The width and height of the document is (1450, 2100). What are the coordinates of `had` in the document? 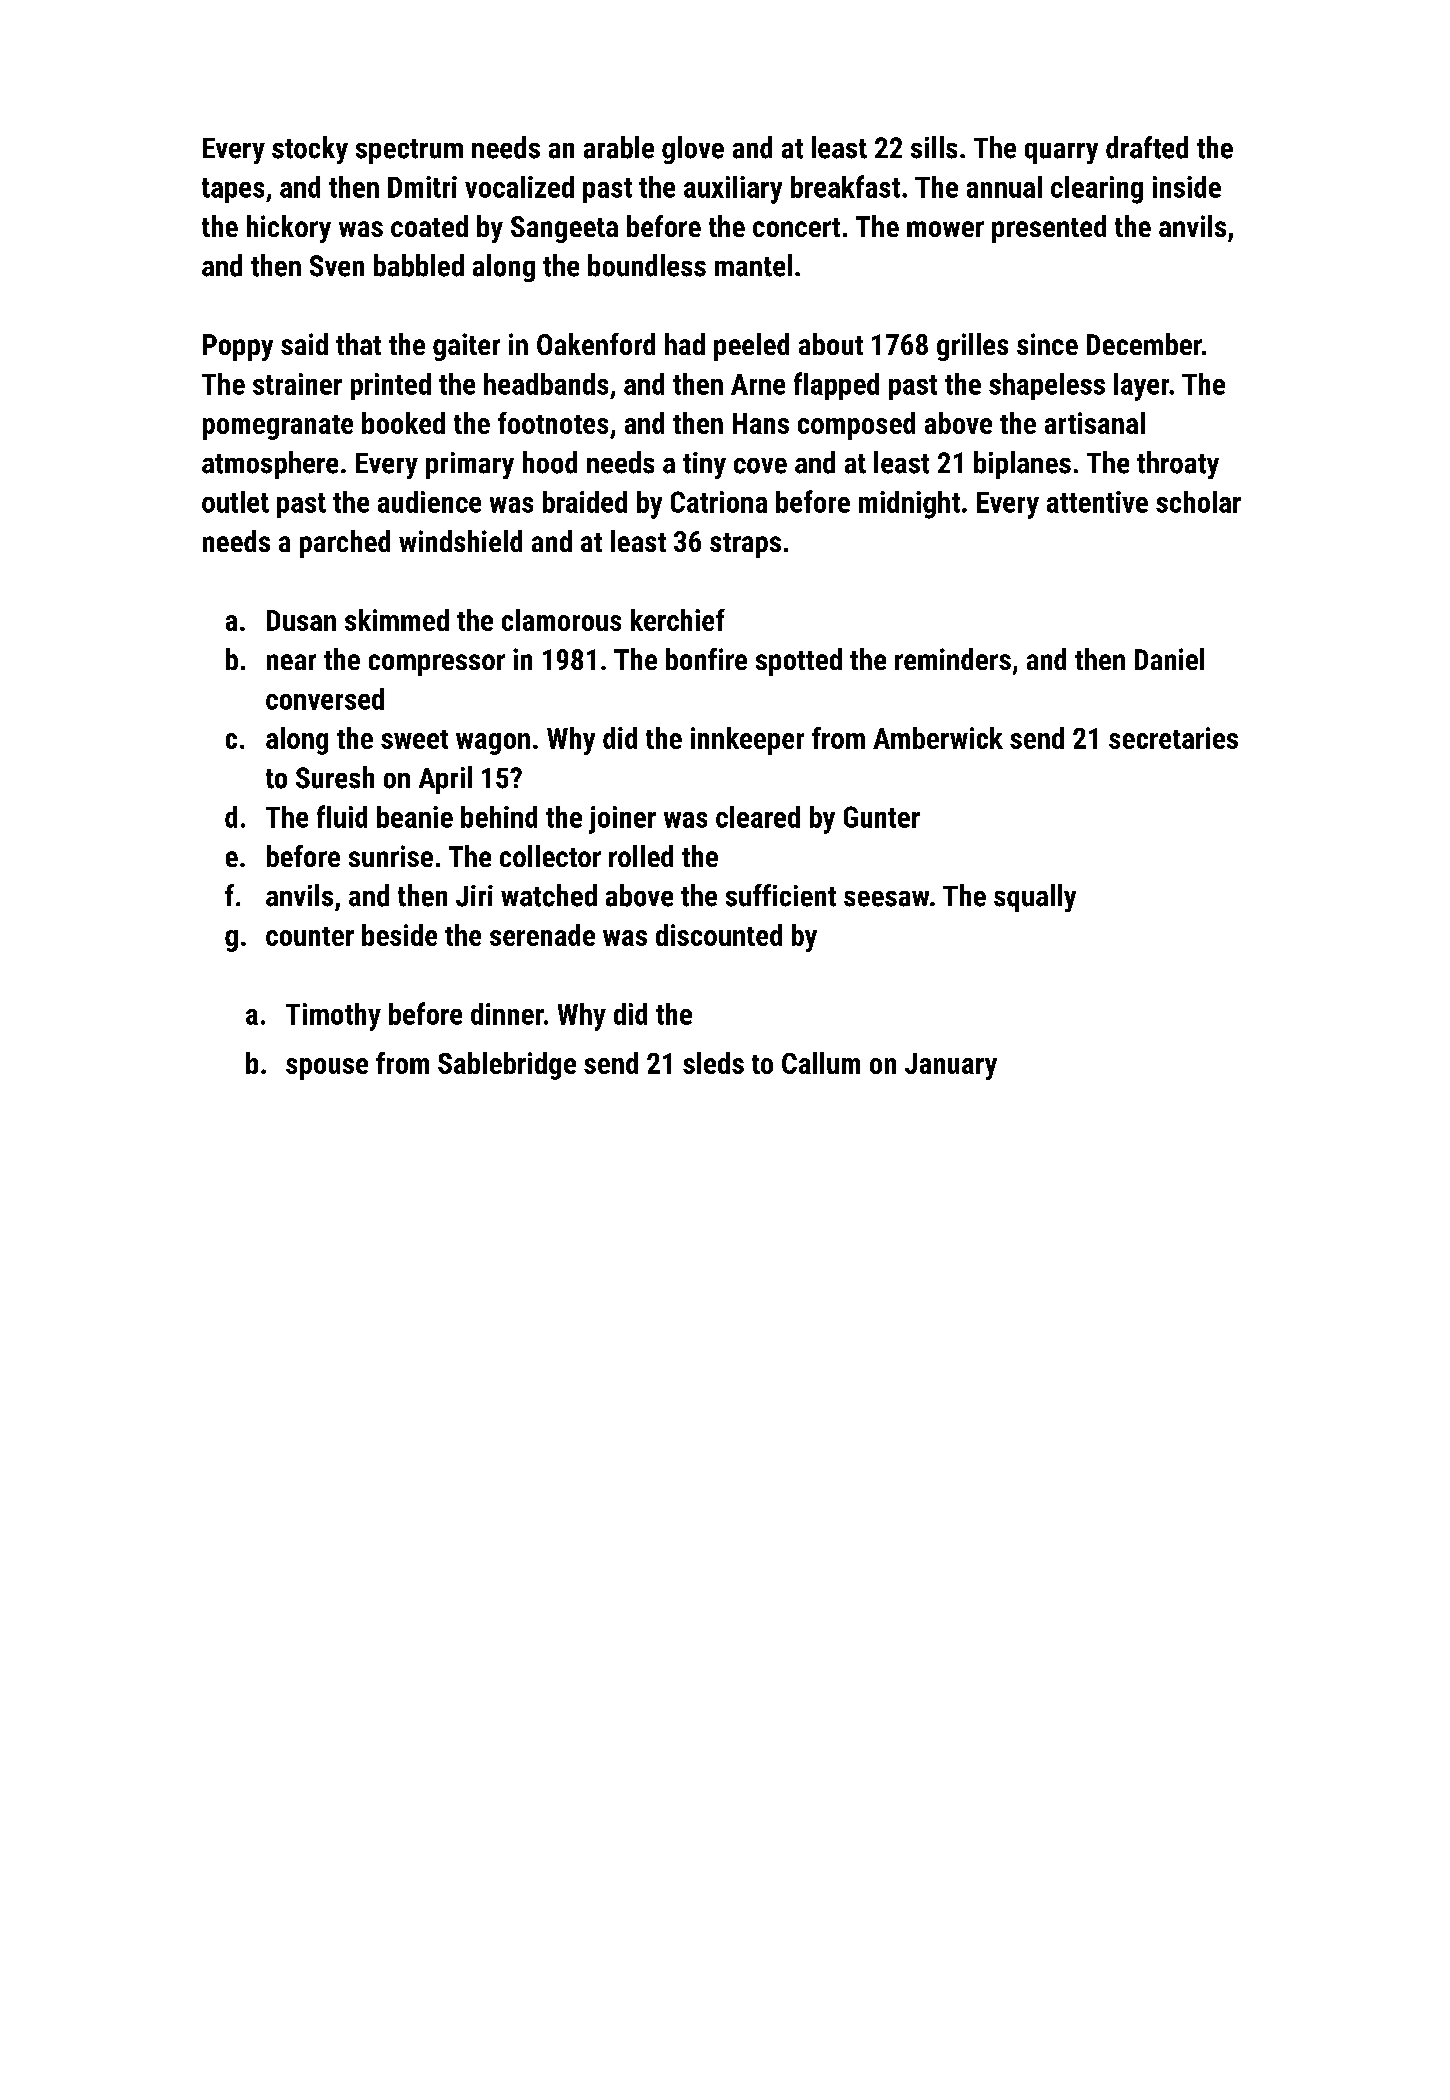 It's located at (685, 344).
